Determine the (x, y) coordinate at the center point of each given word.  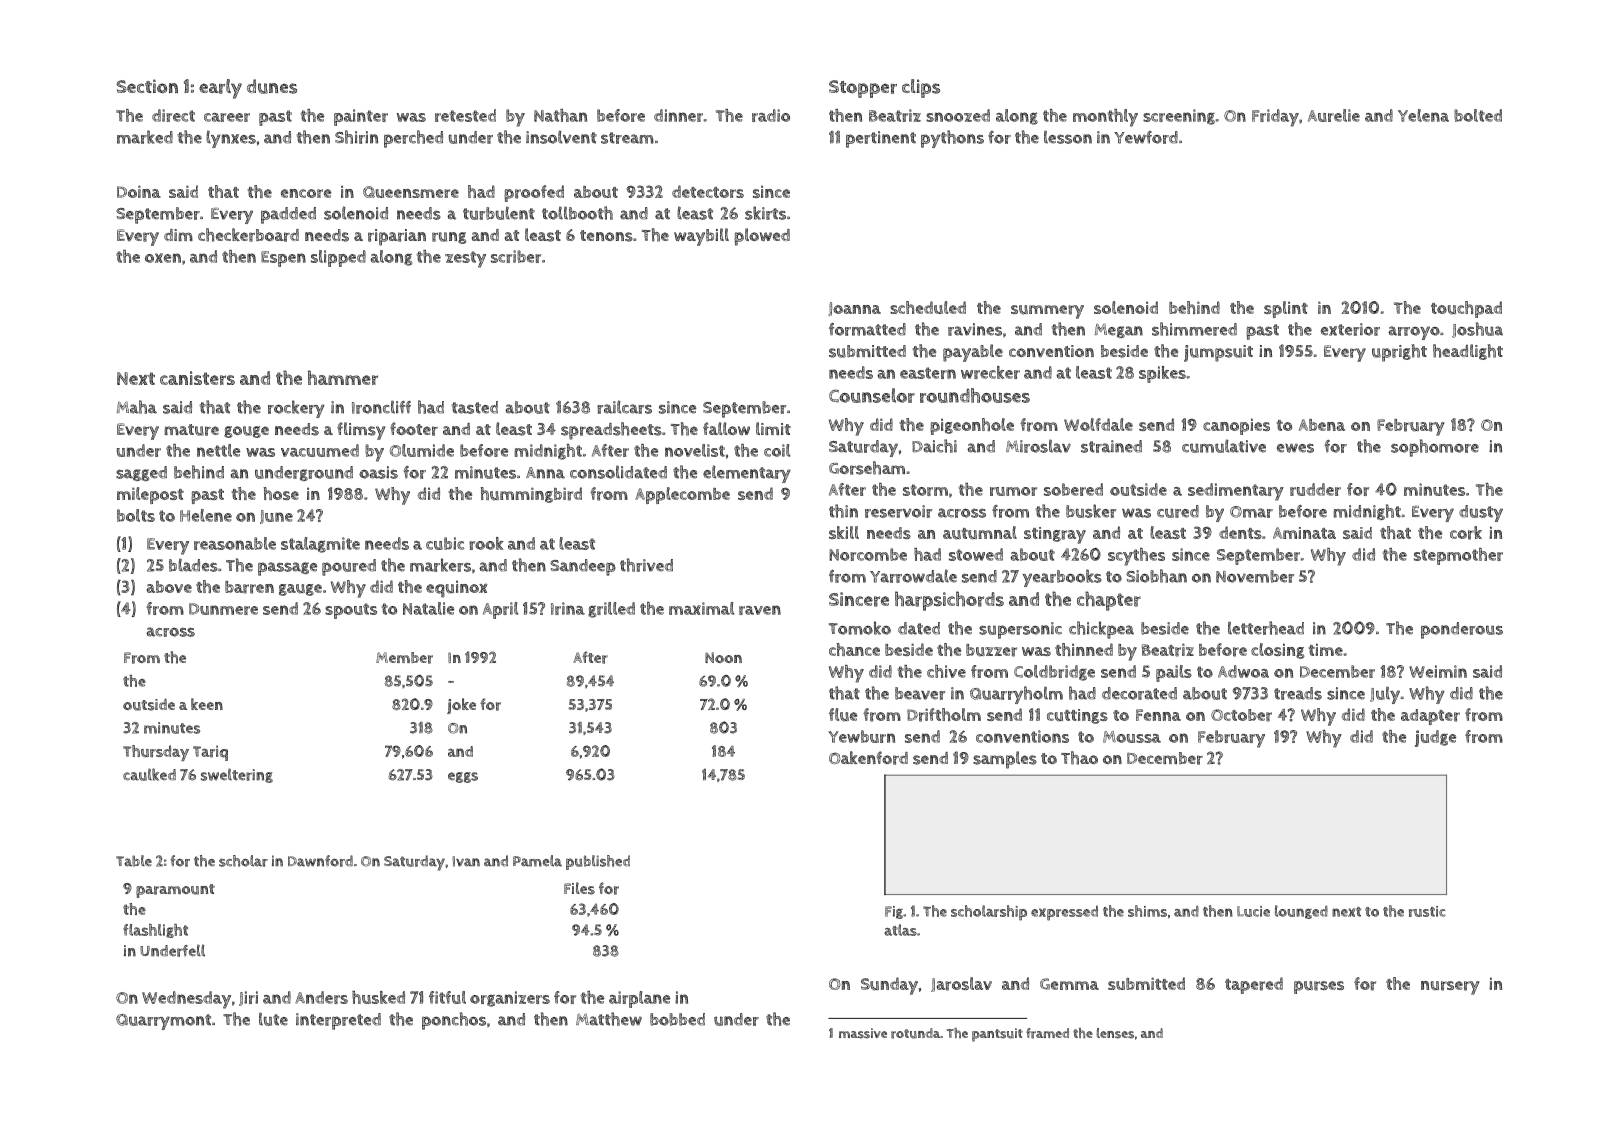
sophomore (1435, 448)
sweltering (237, 775)
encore (306, 193)
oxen (163, 258)
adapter (1430, 717)
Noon (723, 657)
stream (627, 138)
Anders (321, 997)
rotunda (915, 1033)
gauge (300, 590)
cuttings (1077, 716)
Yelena (1423, 115)
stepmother (1458, 556)
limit (773, 428)
